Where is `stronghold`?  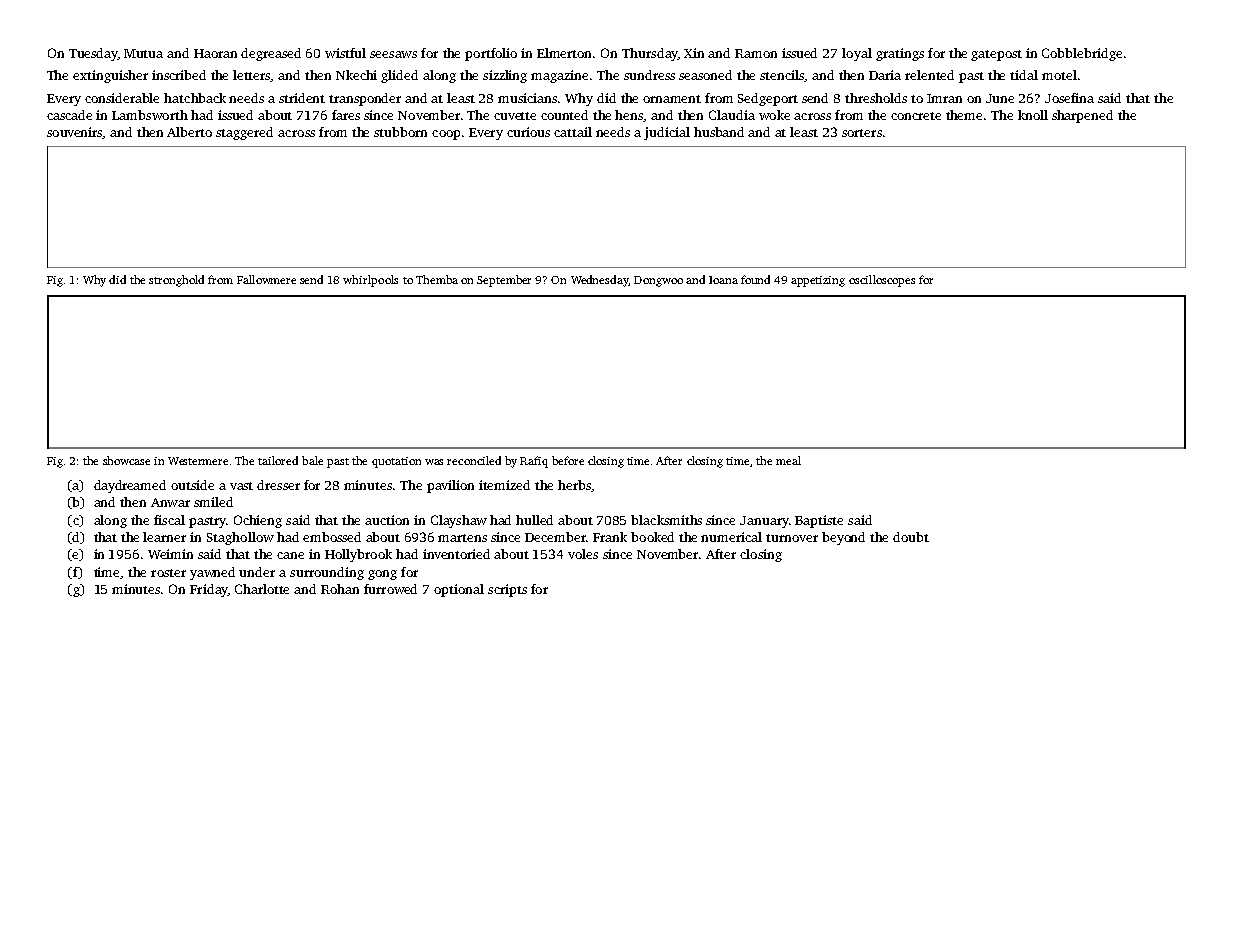 stronghold is located at coordinates (176, 281).
